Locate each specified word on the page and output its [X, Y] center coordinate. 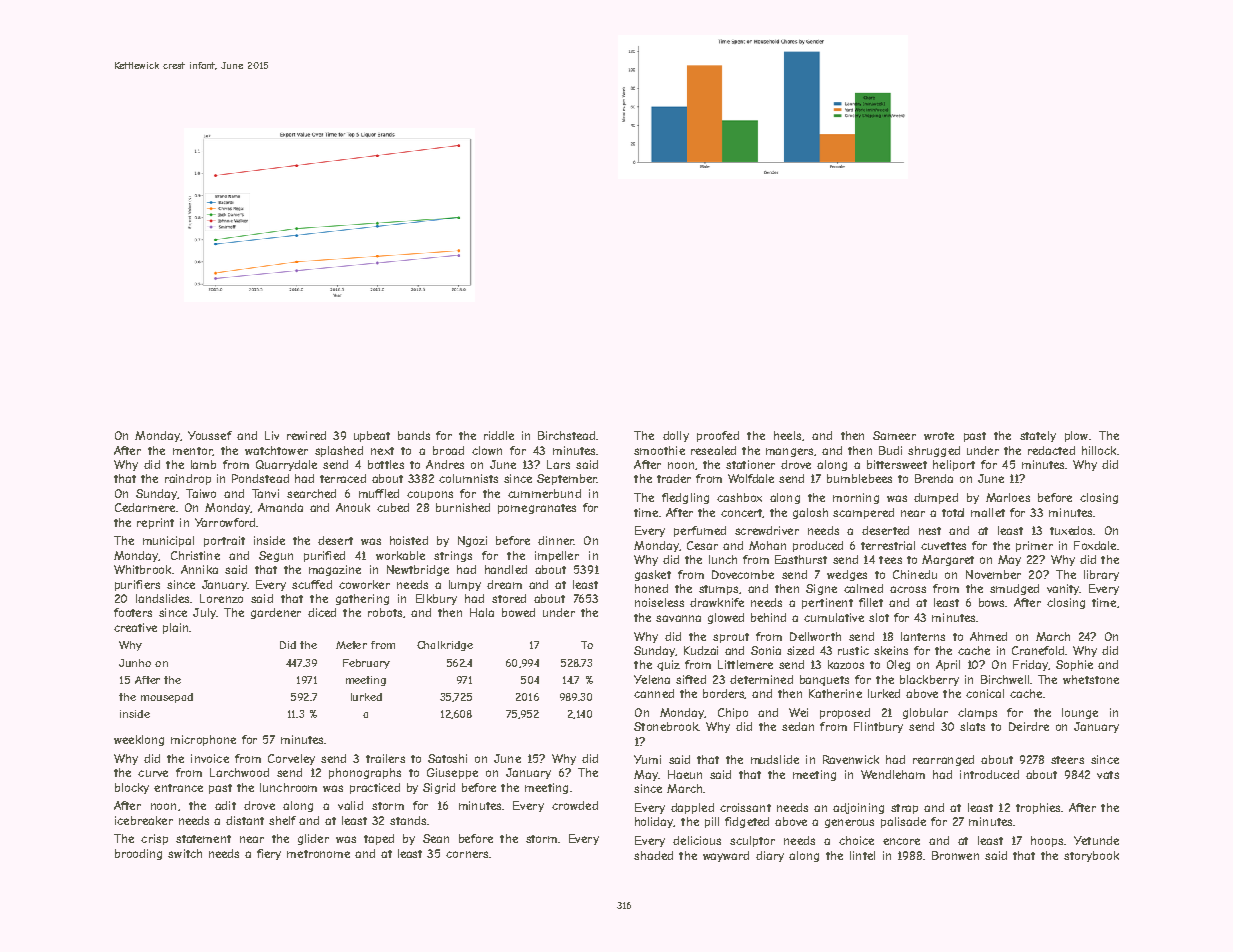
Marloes [1008, 497]
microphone [203, 740]
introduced [989, 774]
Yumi [647, 759]
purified [324, 556]
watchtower [276, 450]
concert [742, 513]
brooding [138, 854]
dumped [936, 498]
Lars [558, 464]
